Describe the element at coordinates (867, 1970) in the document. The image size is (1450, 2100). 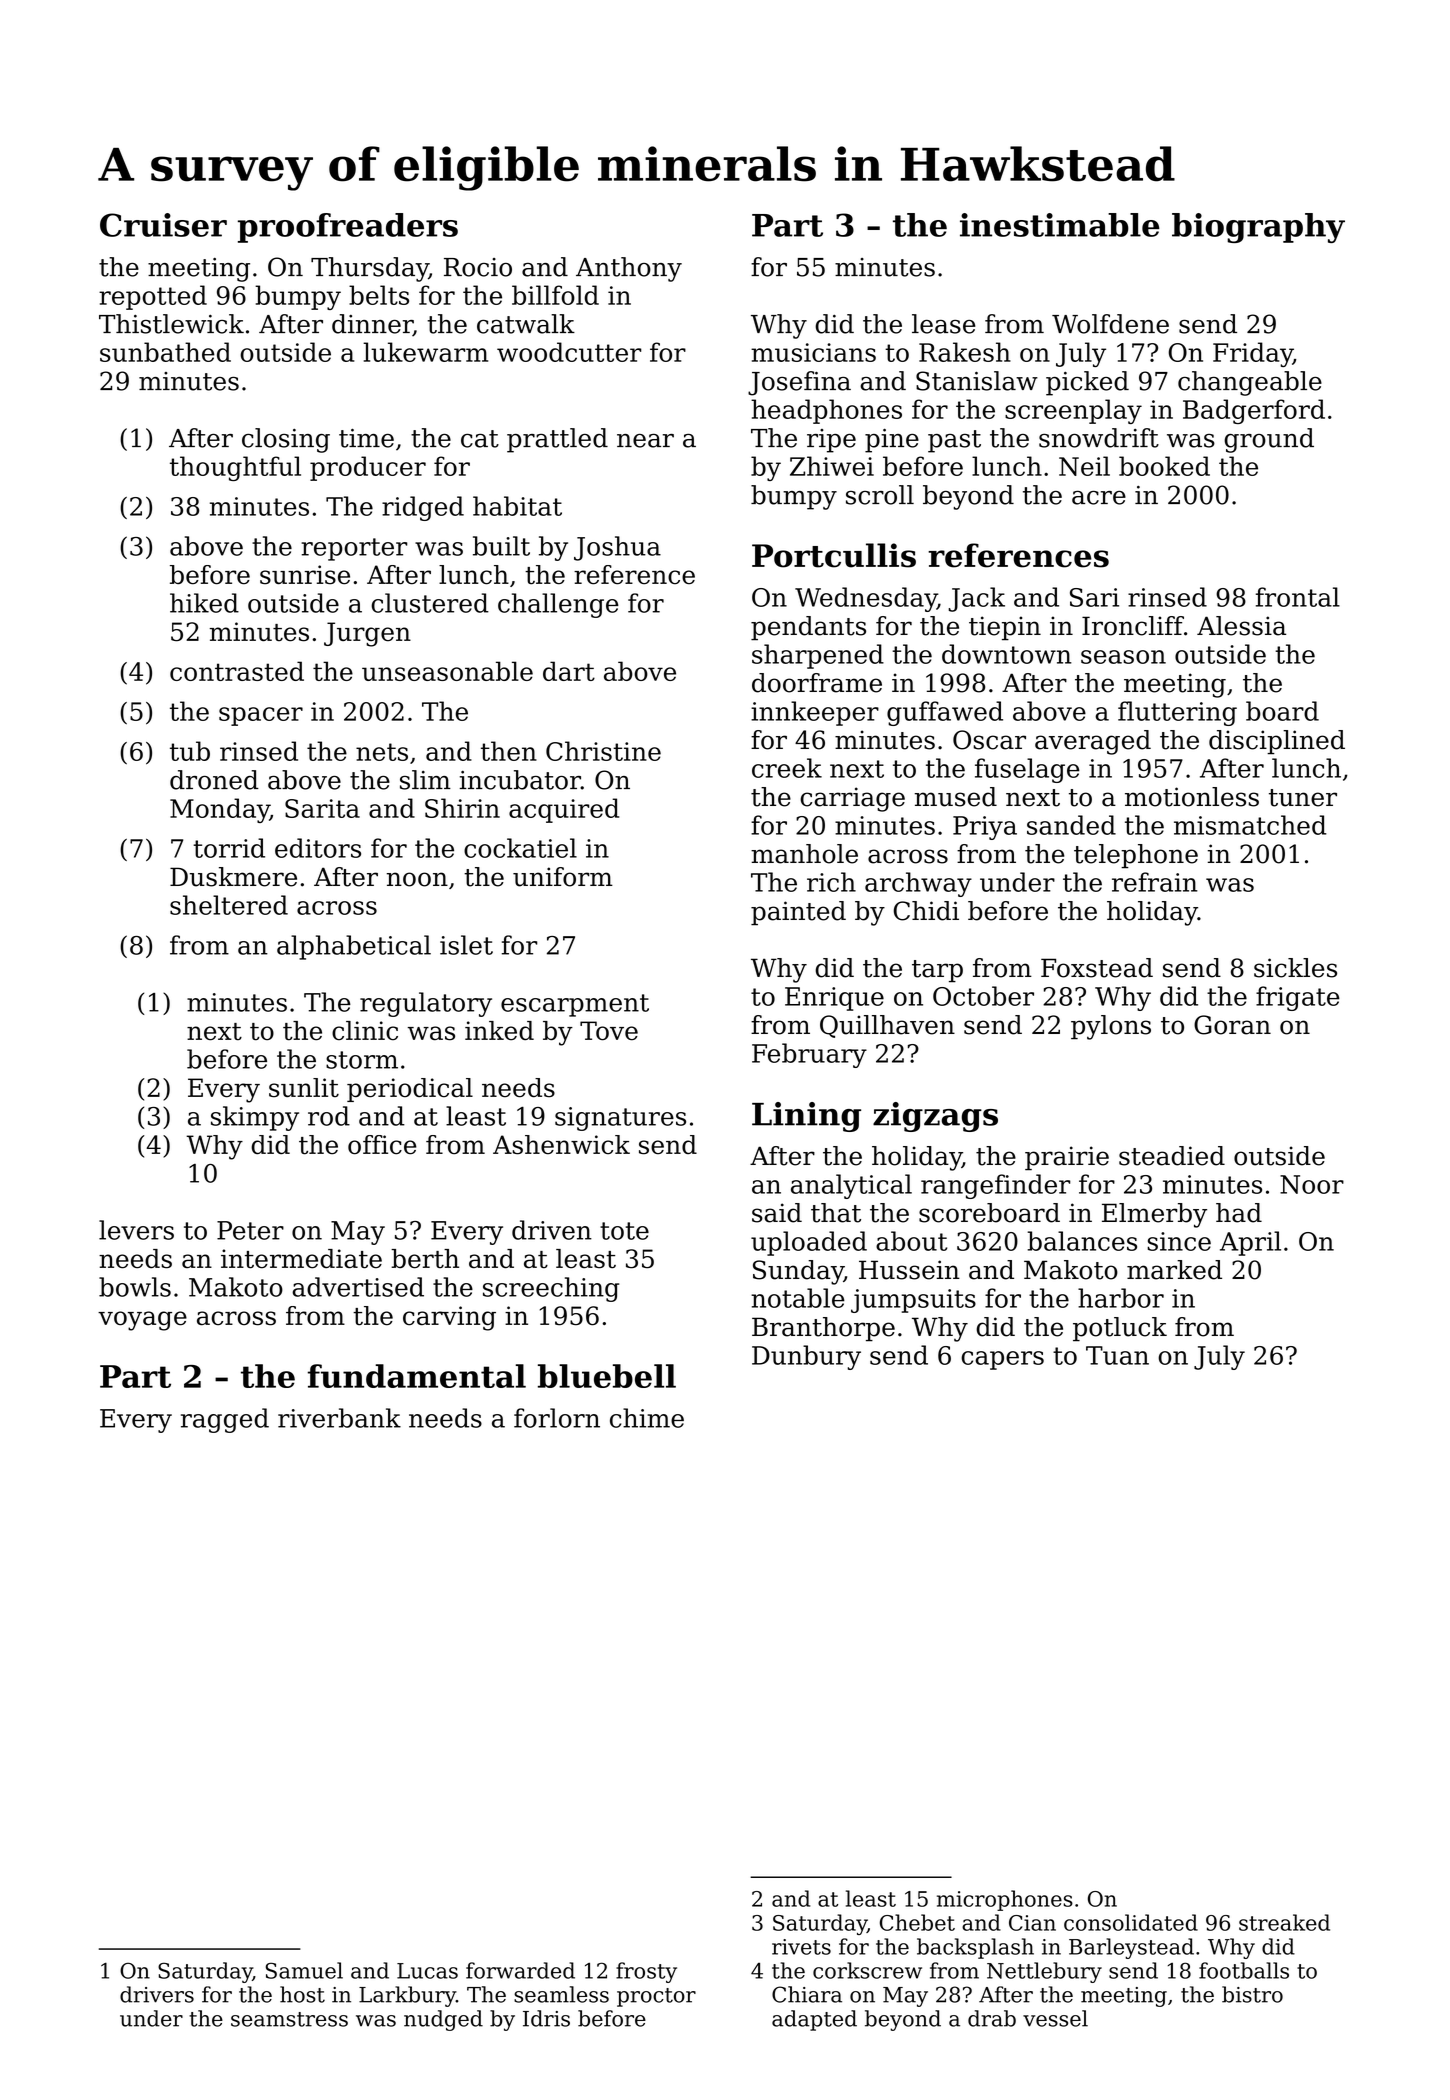
I see `corkscrew` at that location.
